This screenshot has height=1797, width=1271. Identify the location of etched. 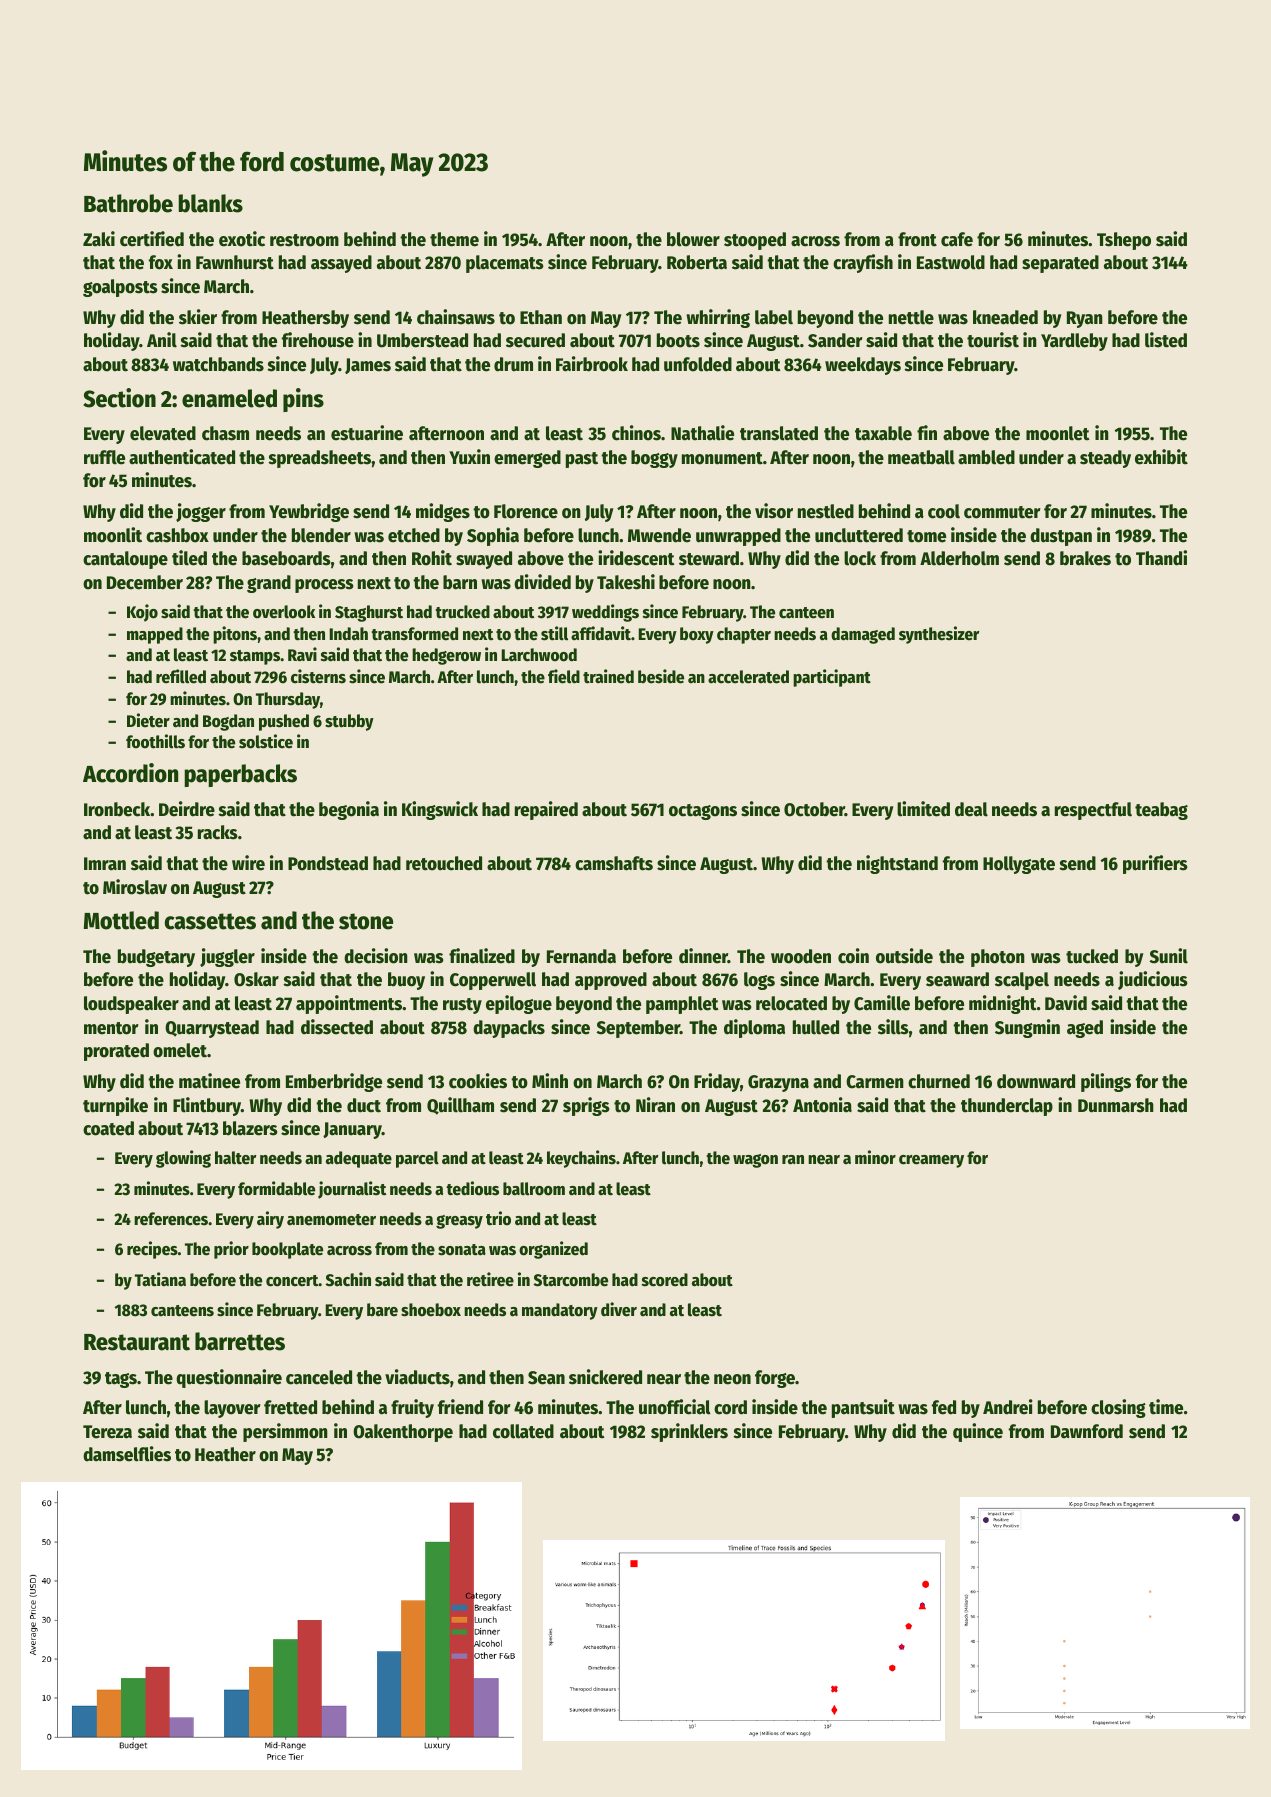
(414, 535).
